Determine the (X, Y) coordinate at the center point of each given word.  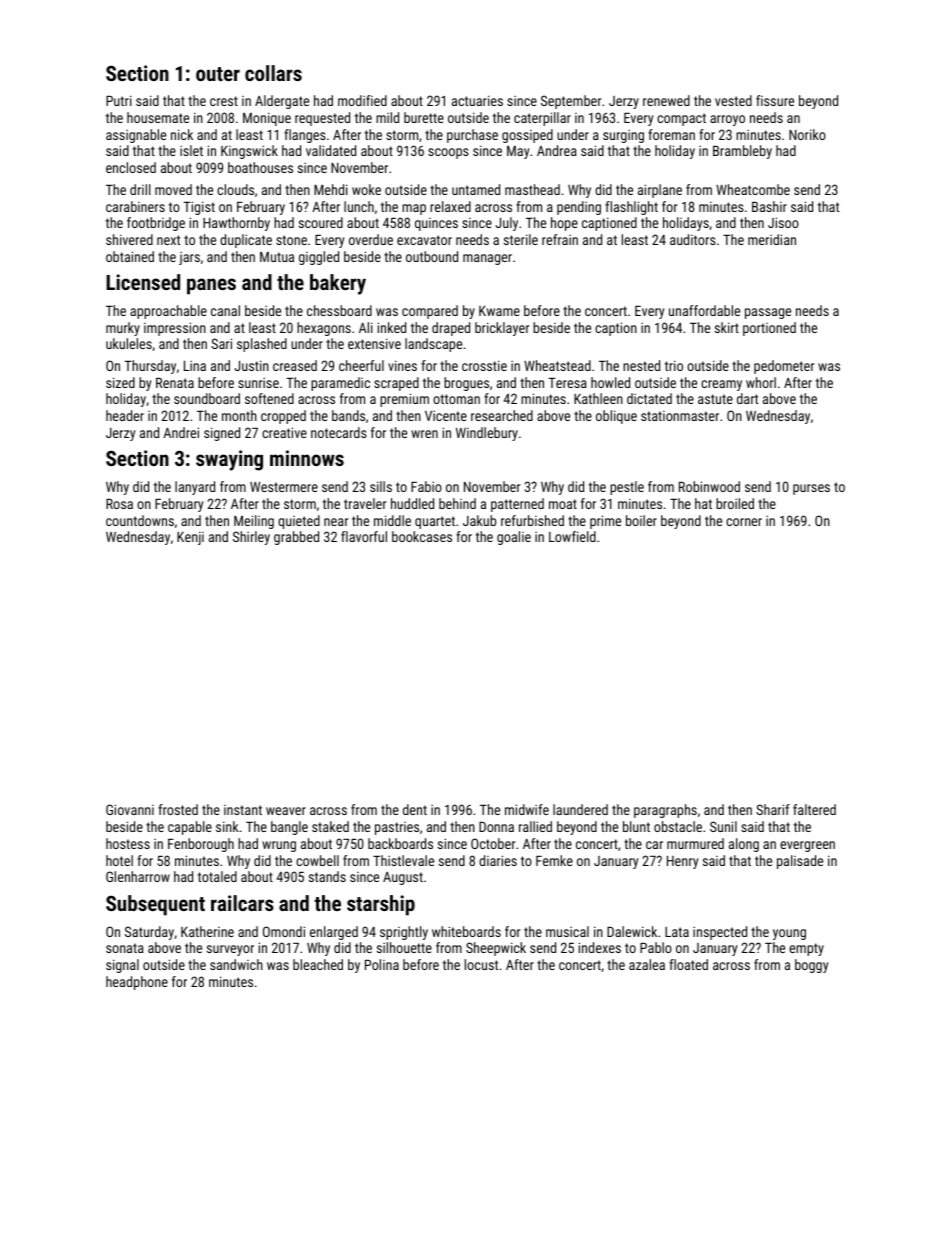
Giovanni (130, 809)
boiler (641, 520)
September (571, 102)
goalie (514, 538)
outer (218, 74)
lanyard (195, 488)
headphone (137, 983)
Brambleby (742, 152)
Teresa (567, 383)
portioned (769, 329)
